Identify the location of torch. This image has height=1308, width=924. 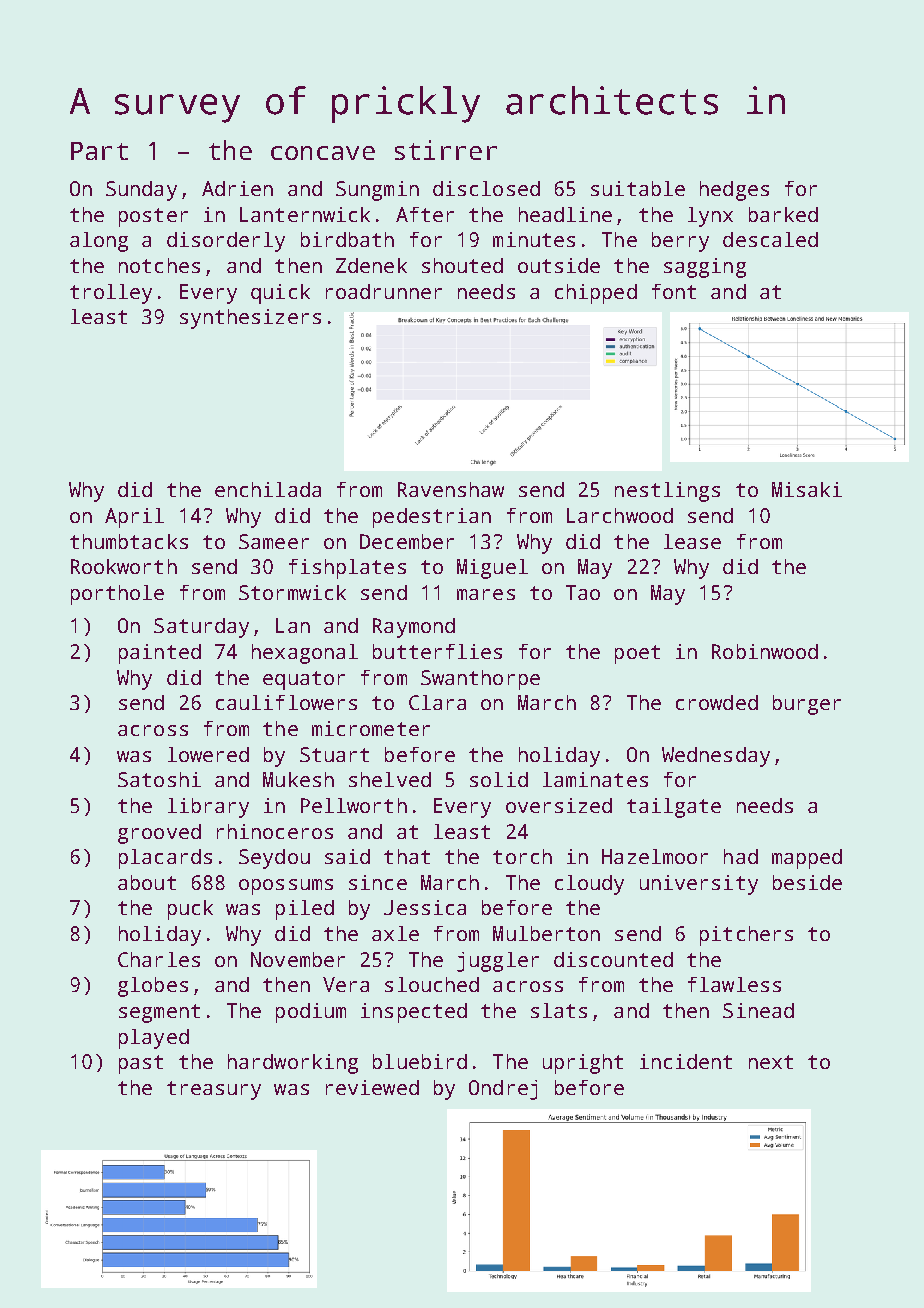
(522, 856).
